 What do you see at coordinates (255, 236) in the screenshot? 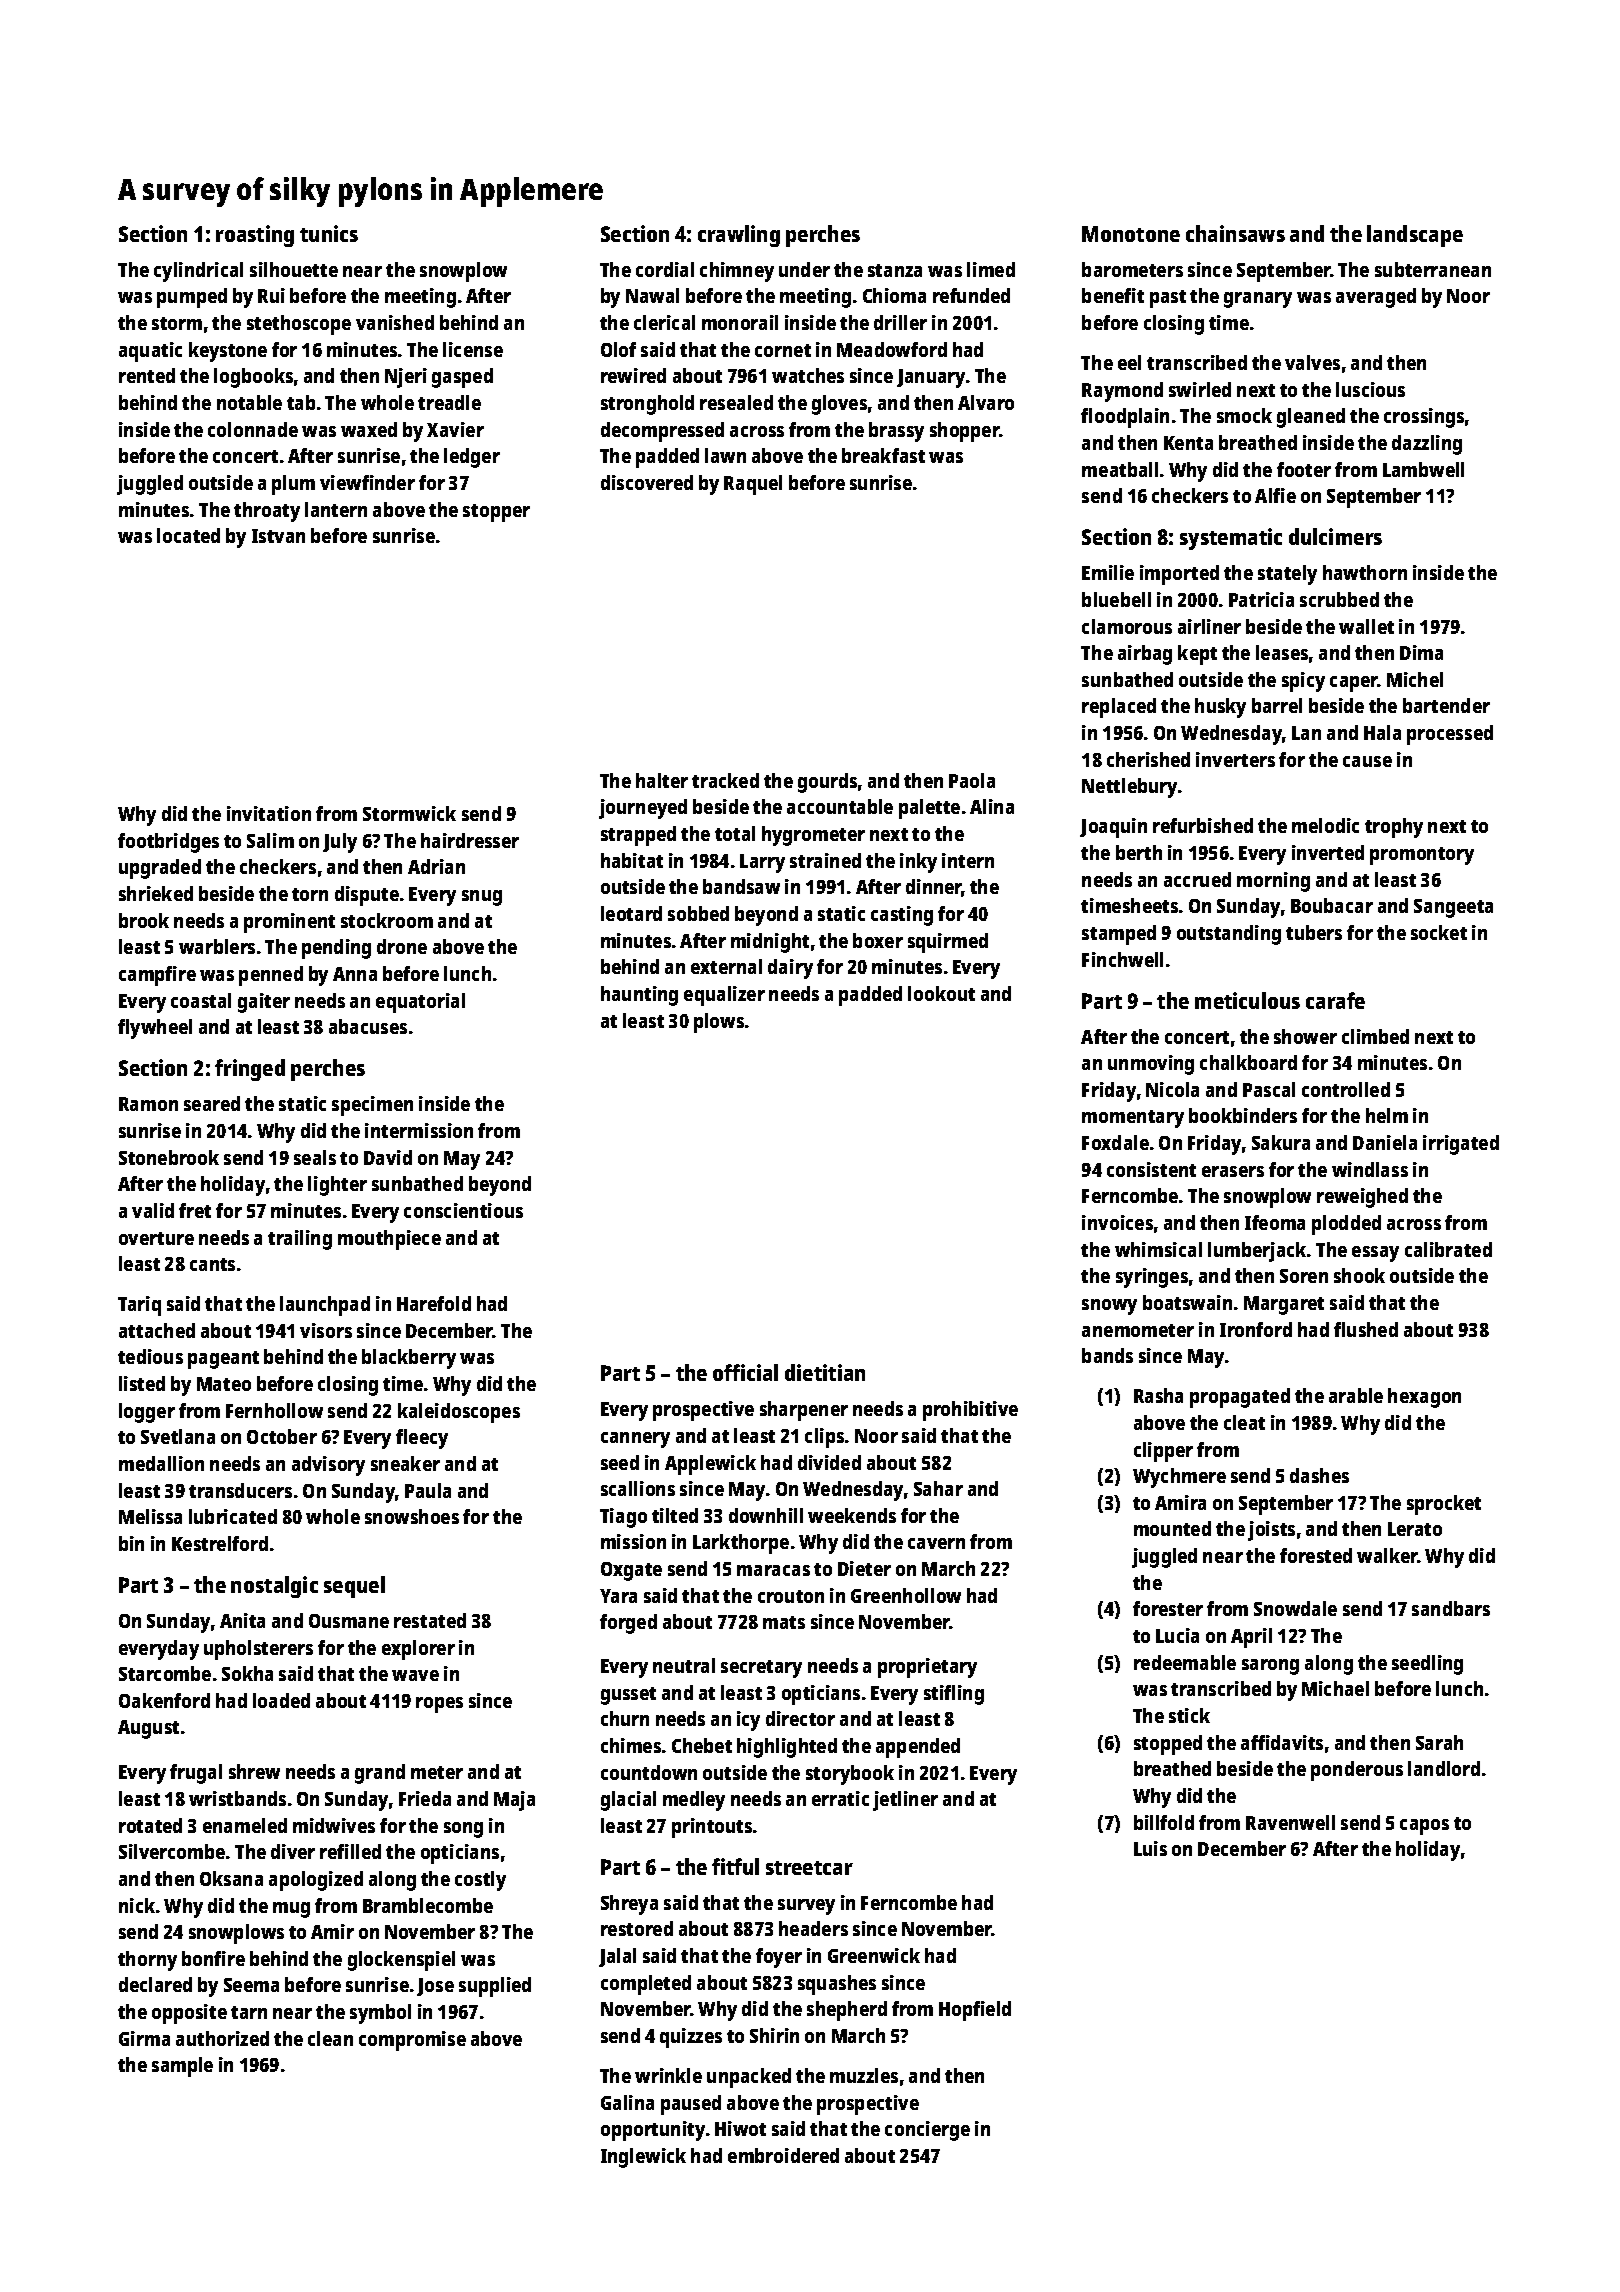
I see `roasting` at bounding box center [255, 236].
